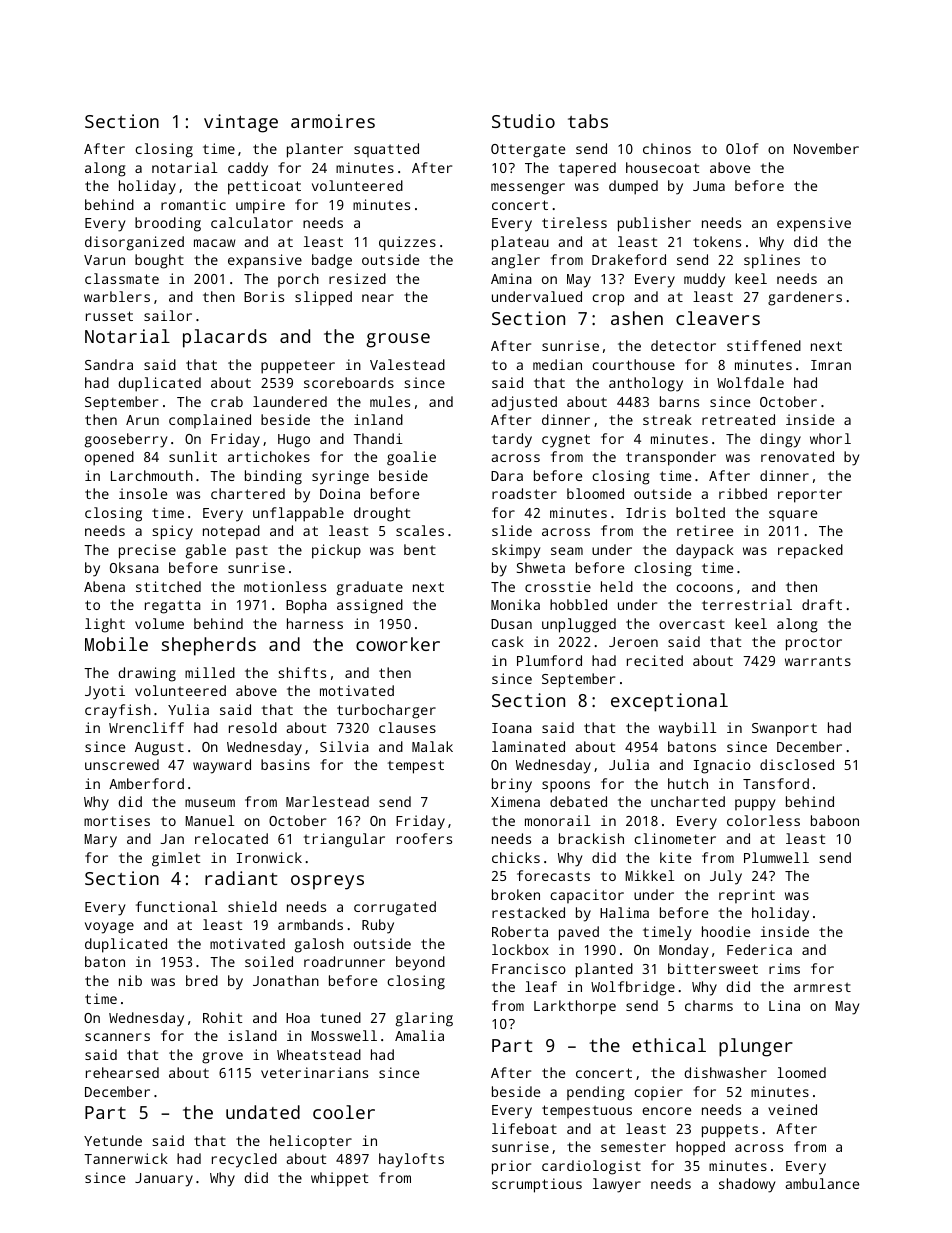  Describe the element at coordinates (516, 261) in the document. I see `angler` at that location.
